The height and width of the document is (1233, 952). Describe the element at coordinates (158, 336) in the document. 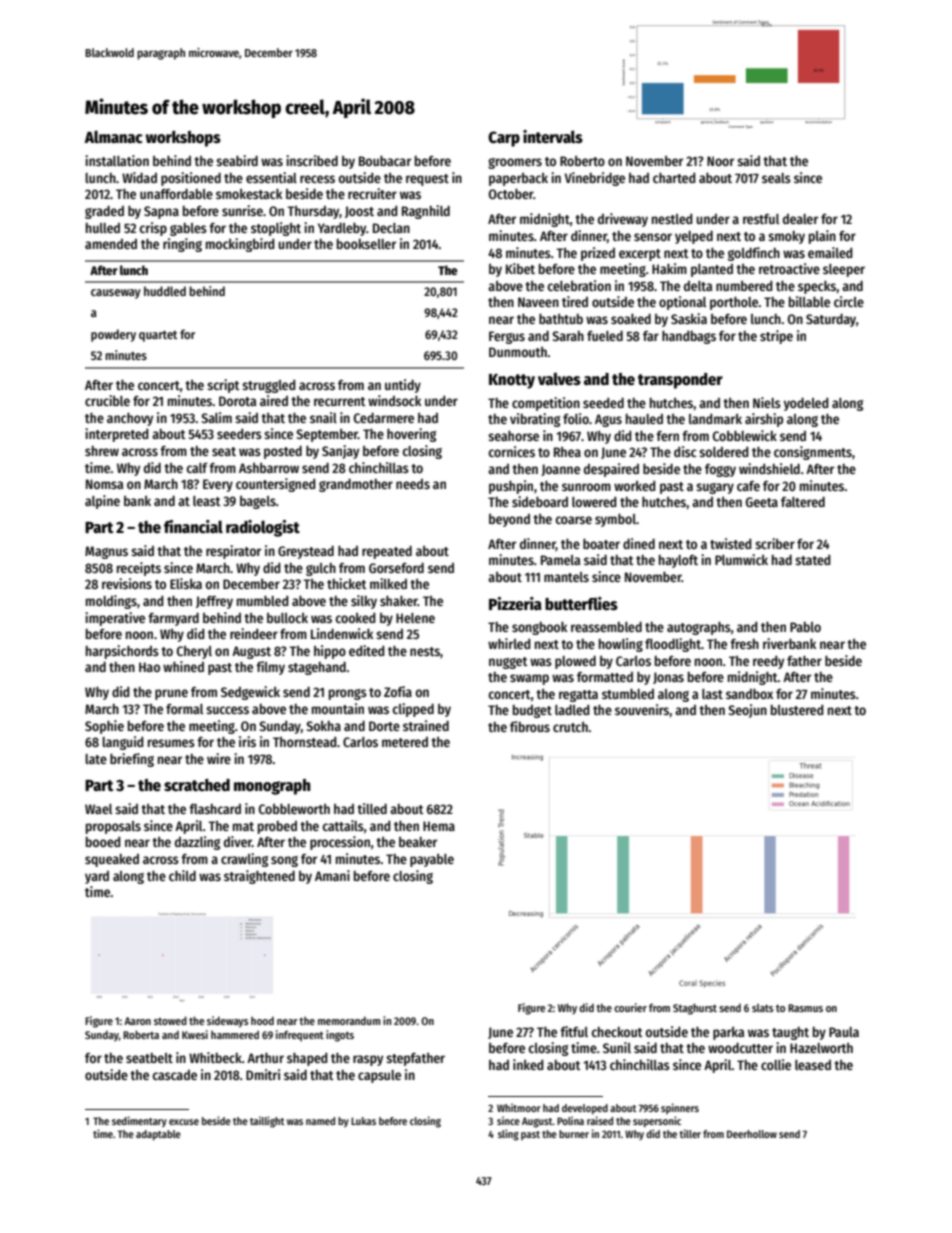

I see `quartet` at that location.
